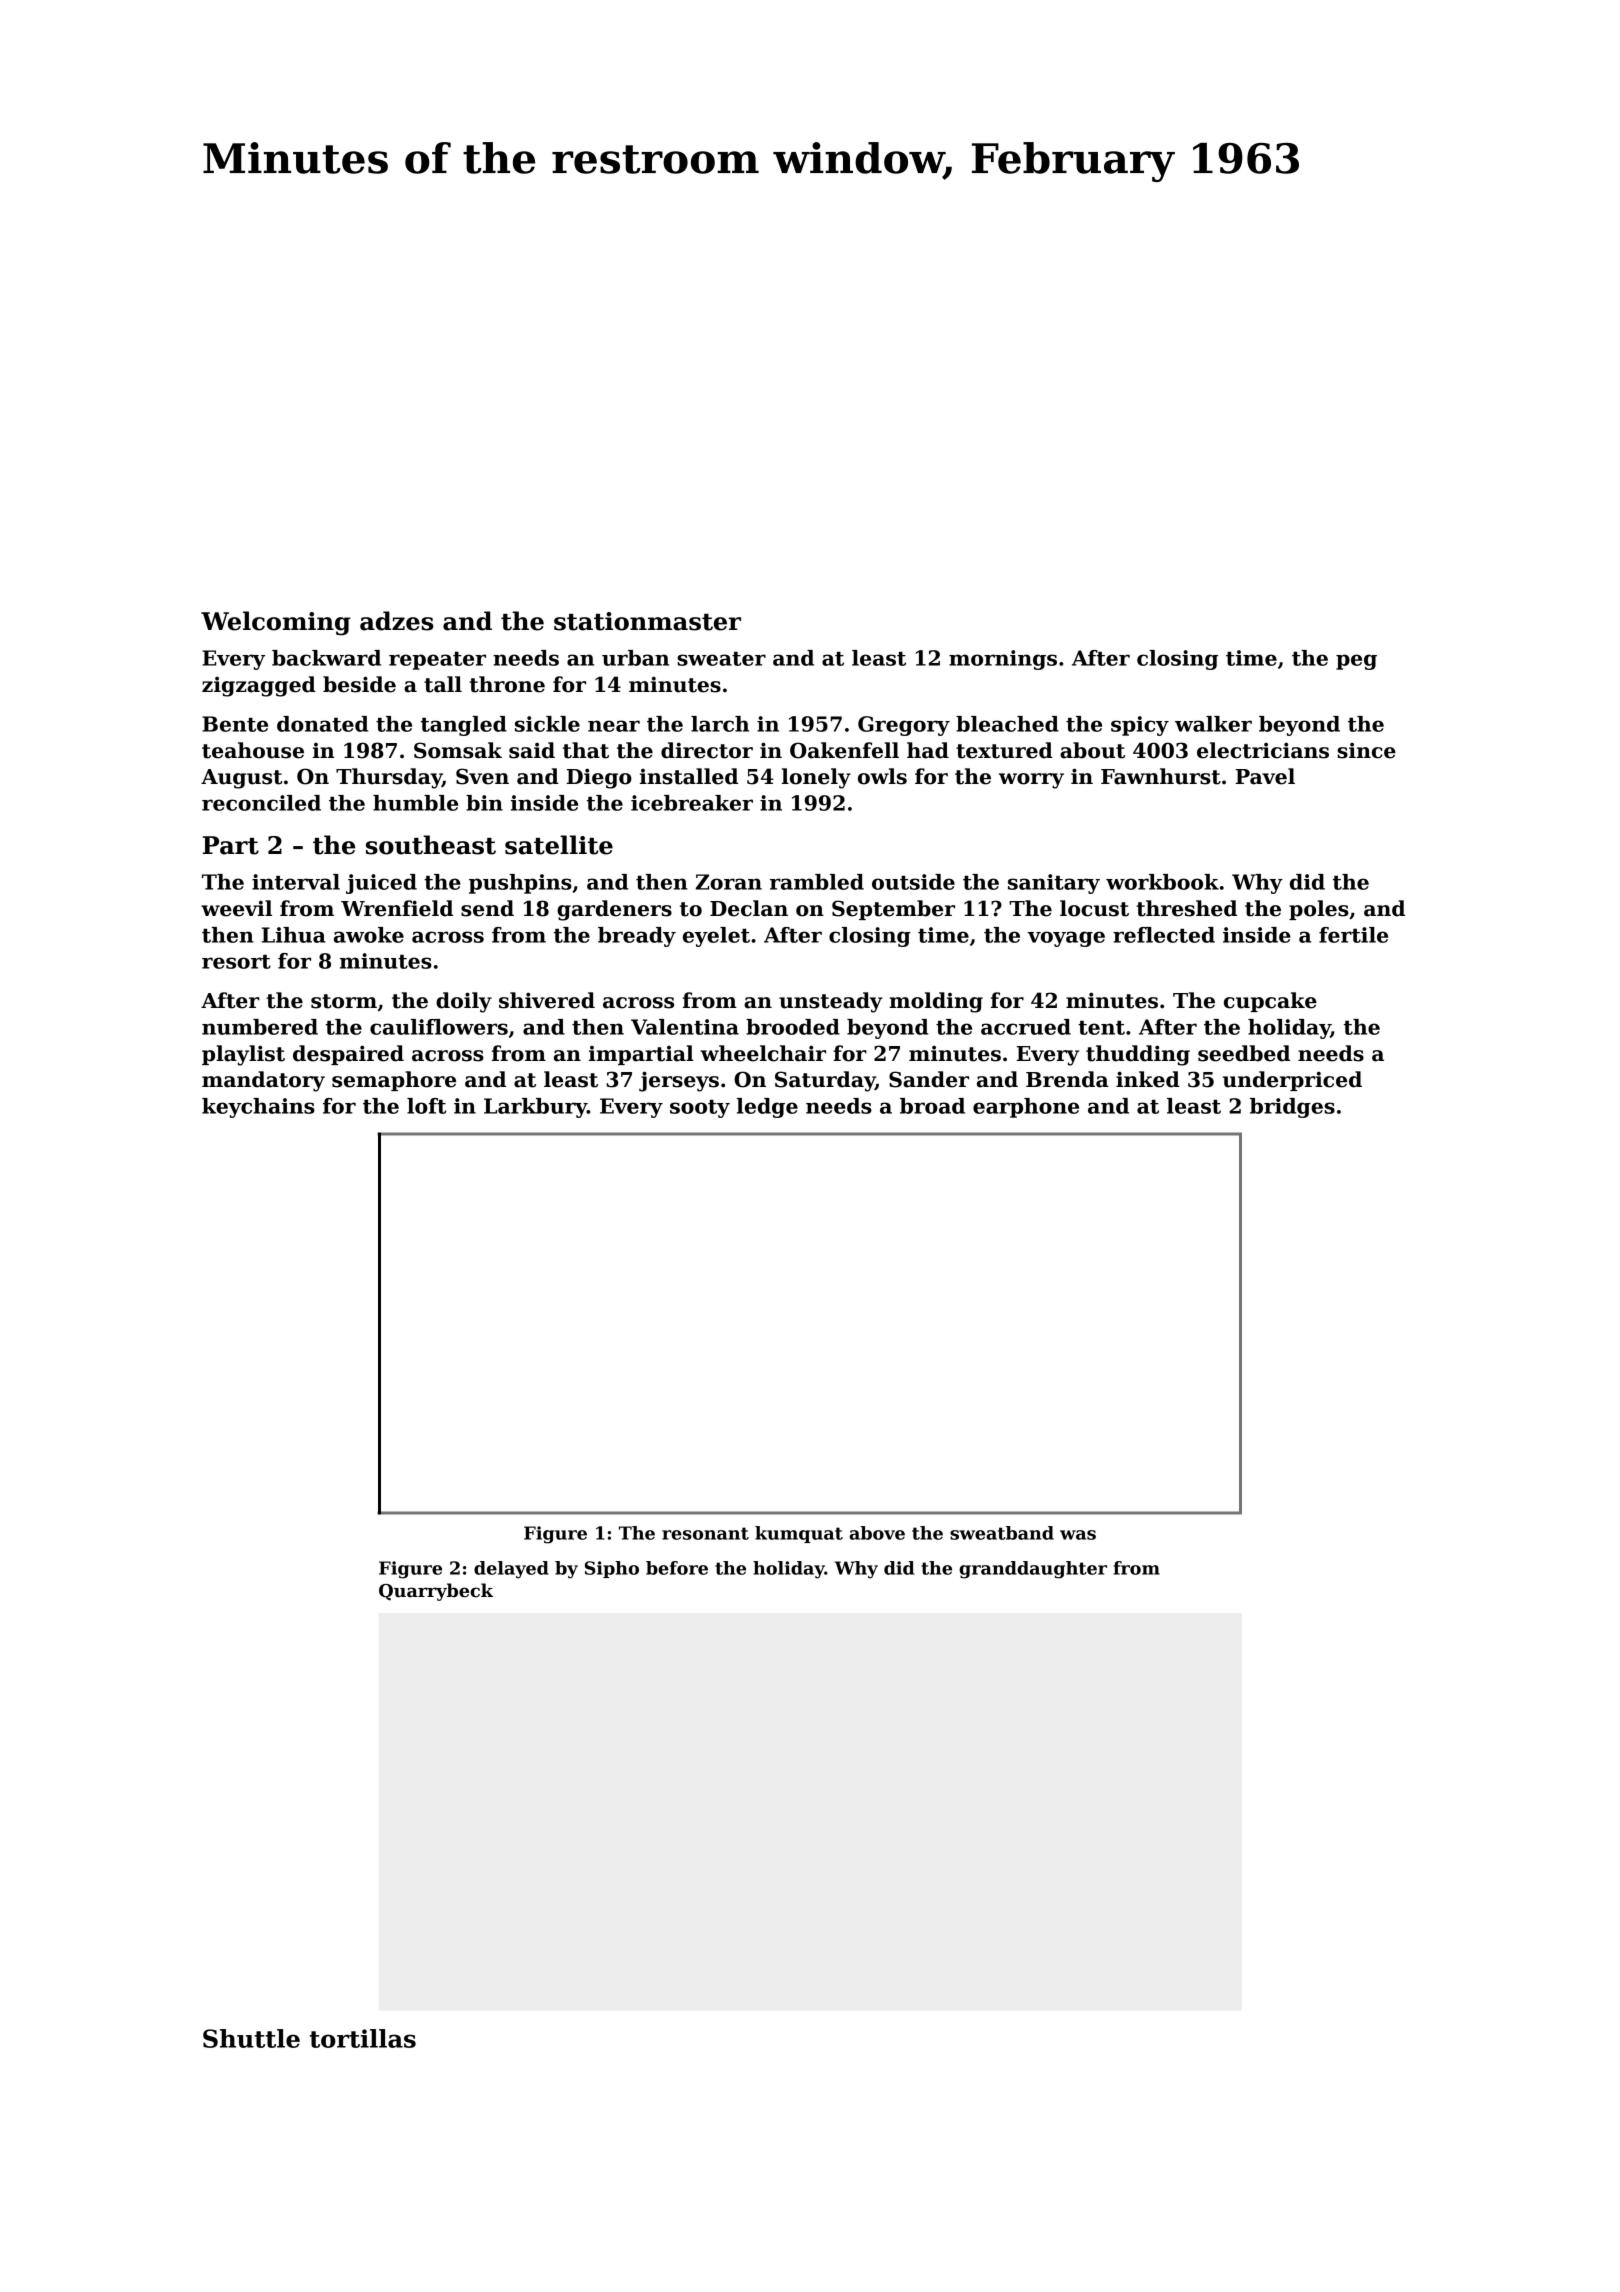 This document has height=2292, width=1620. Describe the element at coordinates (1003, 660) in the document. I see `mornings` at that location.
